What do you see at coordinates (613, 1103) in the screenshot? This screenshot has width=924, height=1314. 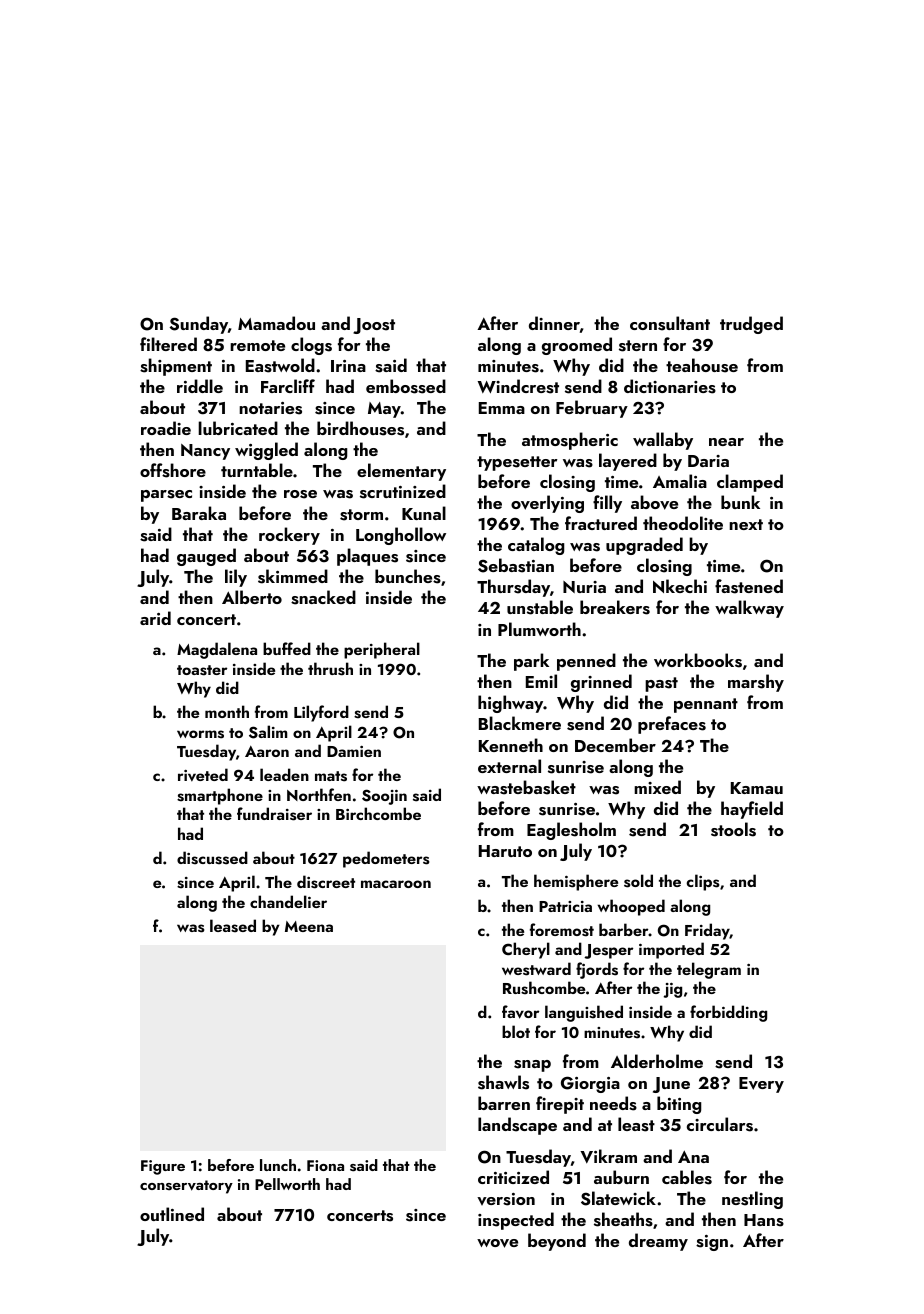 I see `needs` at bounding box center [613, 1103].
